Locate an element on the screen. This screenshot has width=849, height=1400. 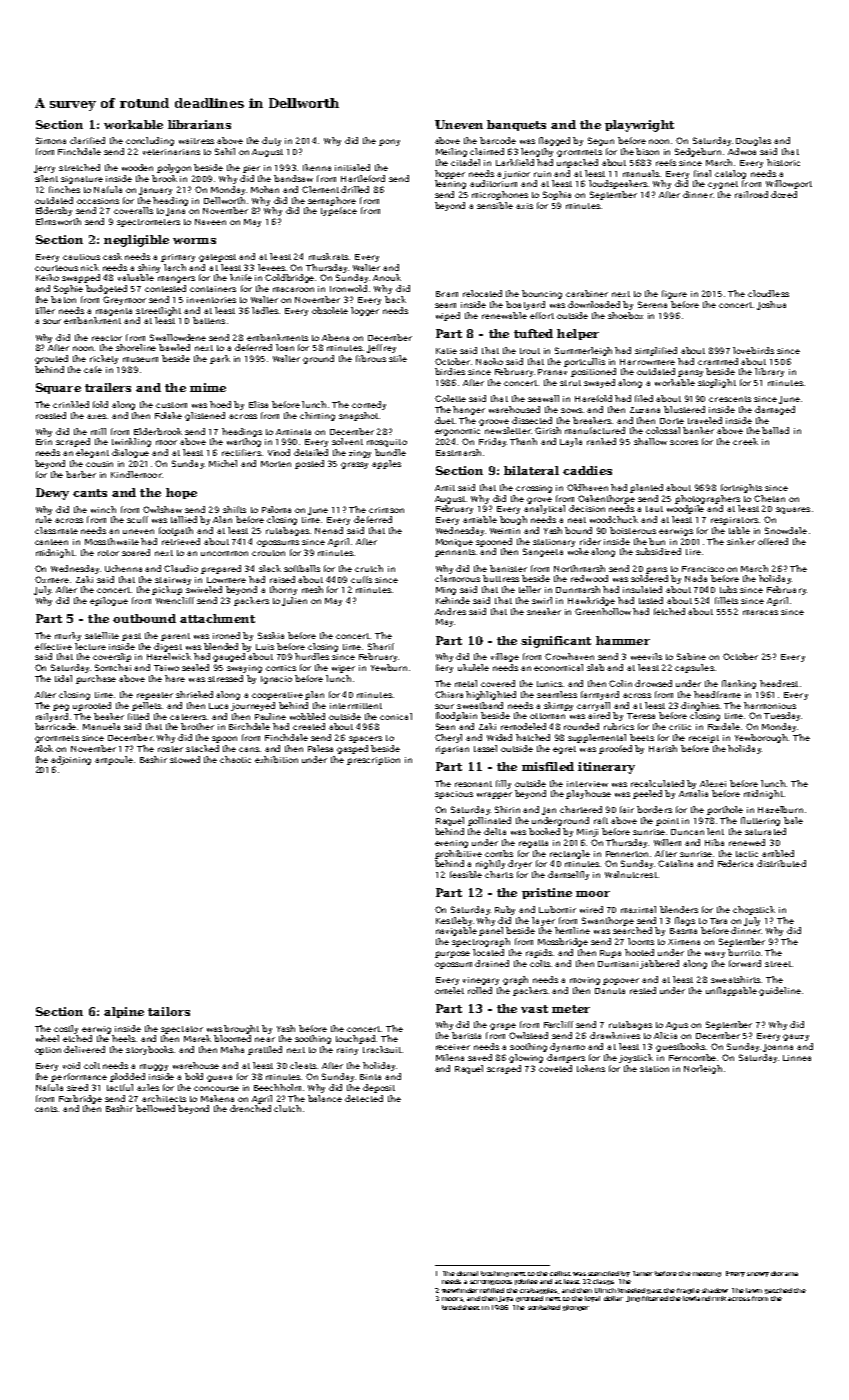
Walnutcrest is located at coordinates (631, 874).
